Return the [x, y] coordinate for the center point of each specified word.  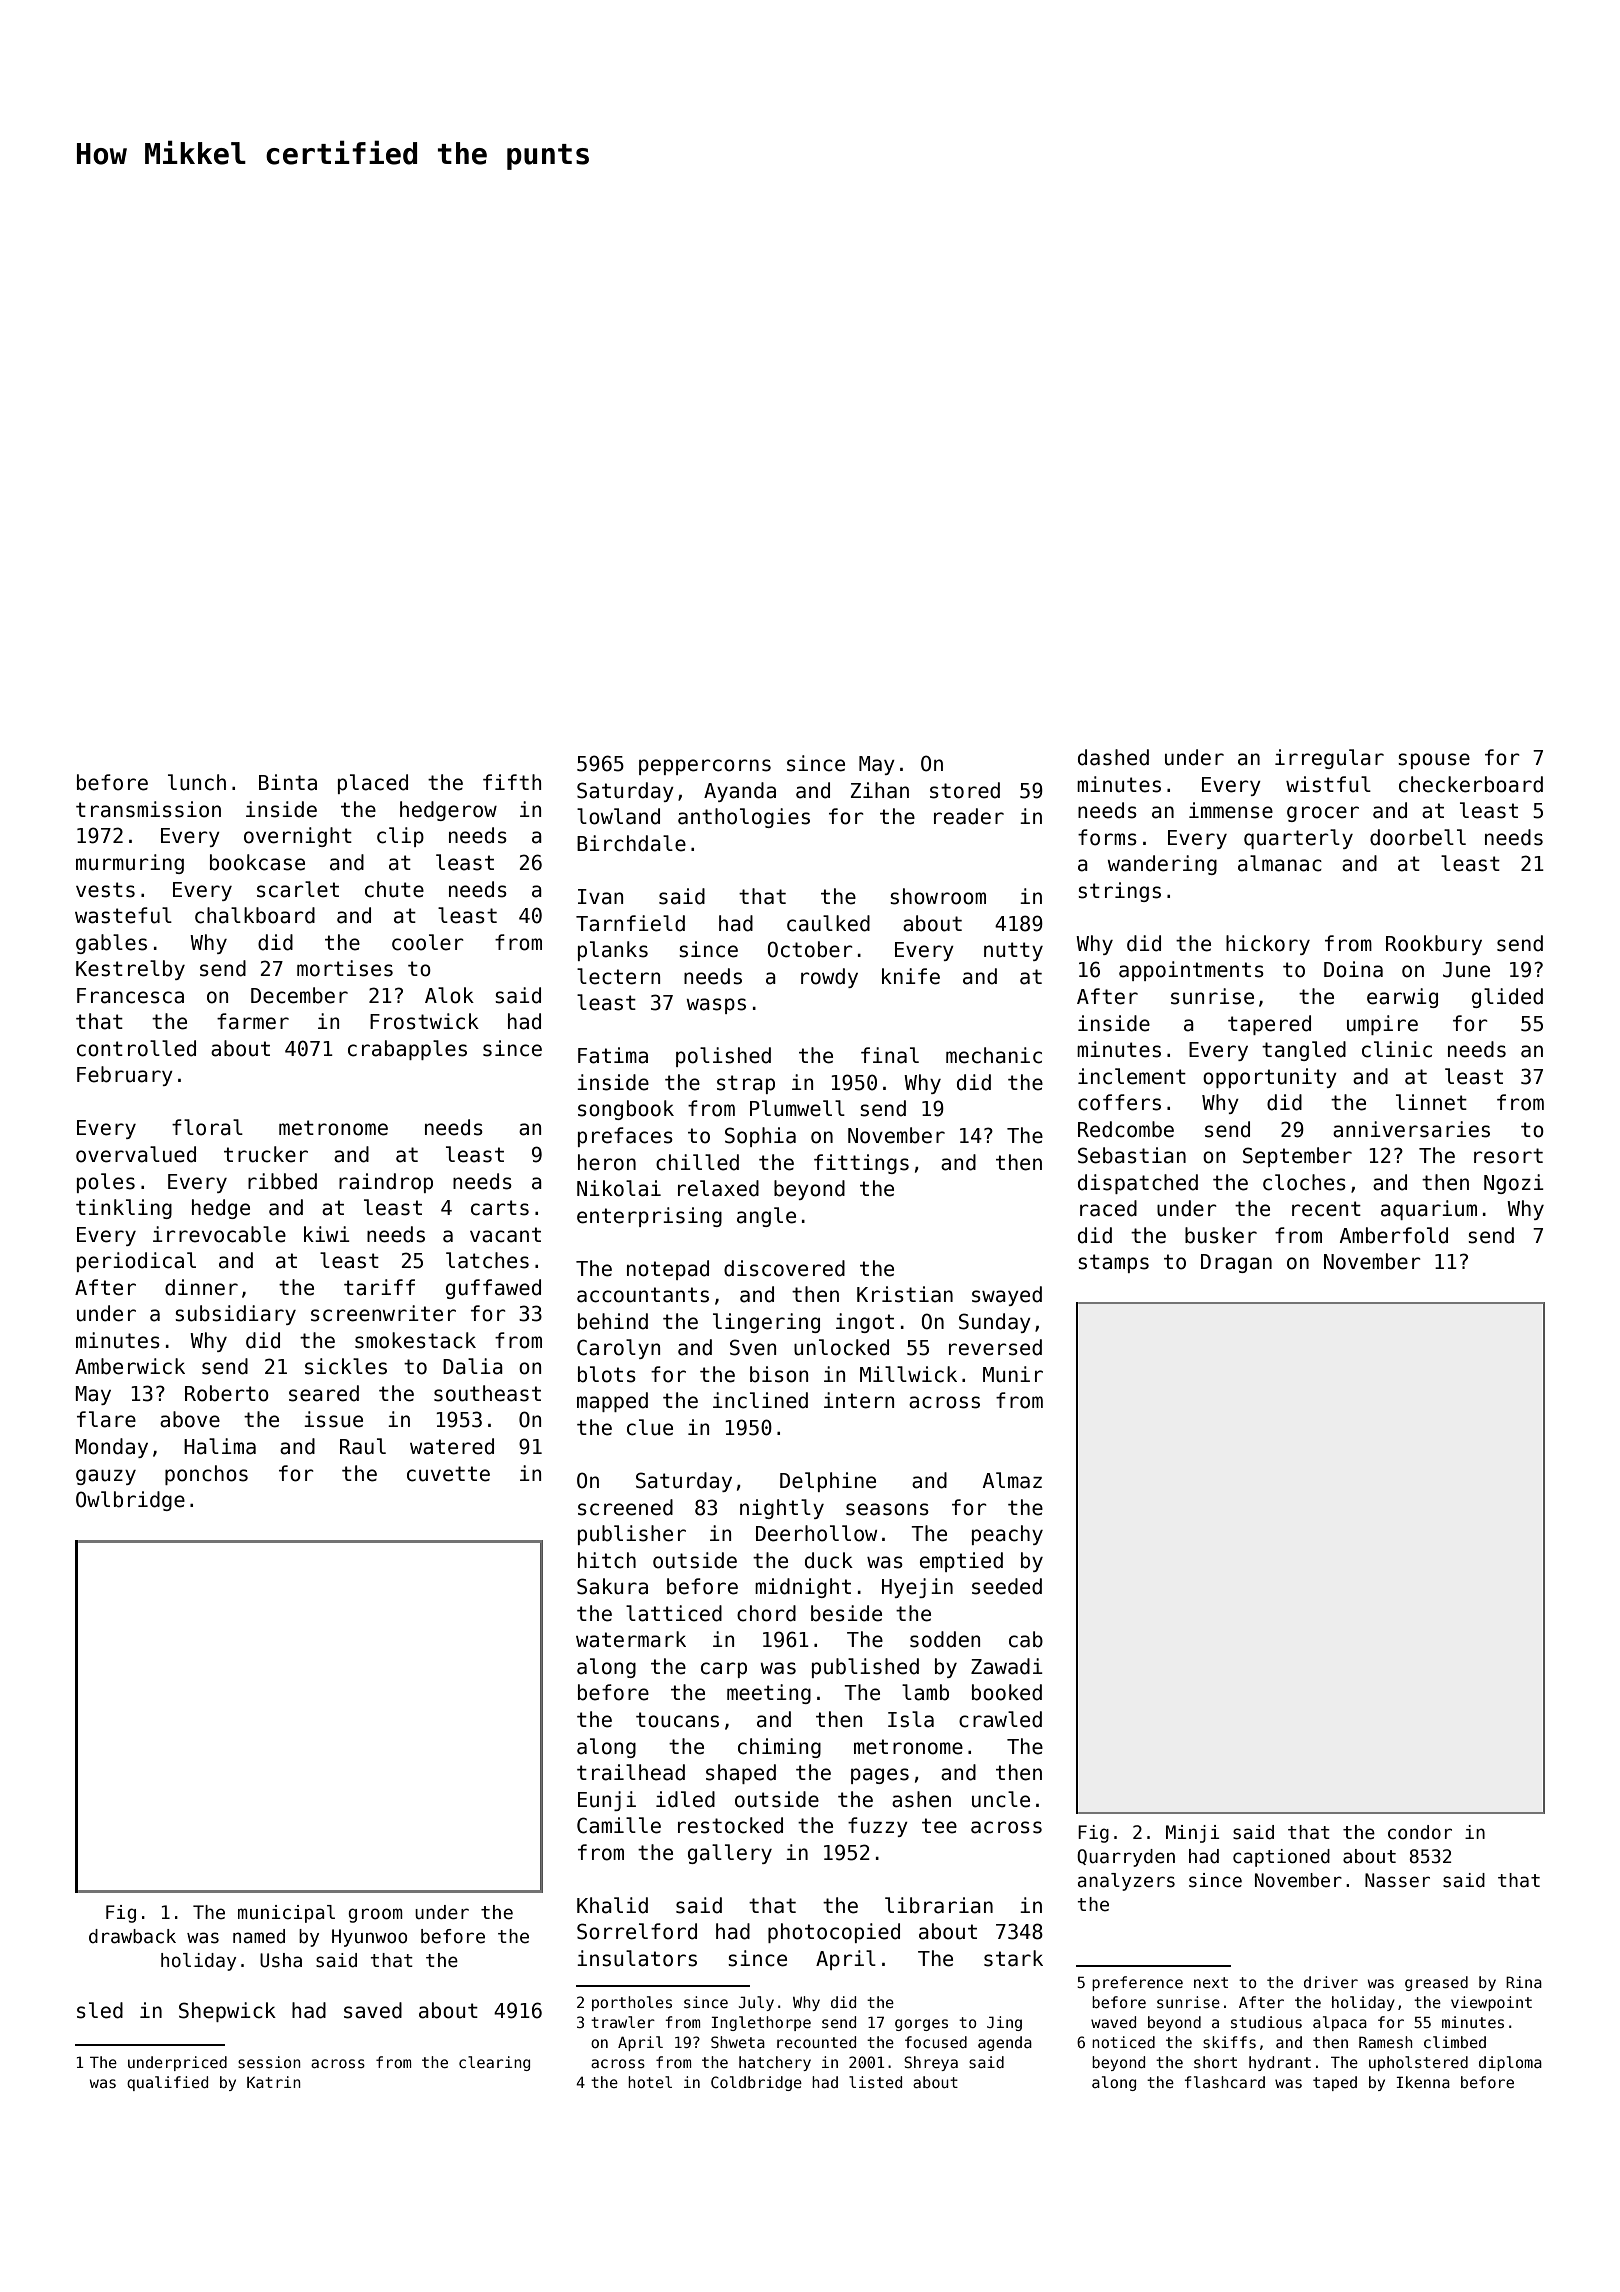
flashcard [1225, 2082]
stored [965, 790]
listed [875, 2082]
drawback [132, 1936]
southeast [487, 1393]
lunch [197, 782]
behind [613, 1321]
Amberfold [1394, 1235]
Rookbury [1434, 945]
